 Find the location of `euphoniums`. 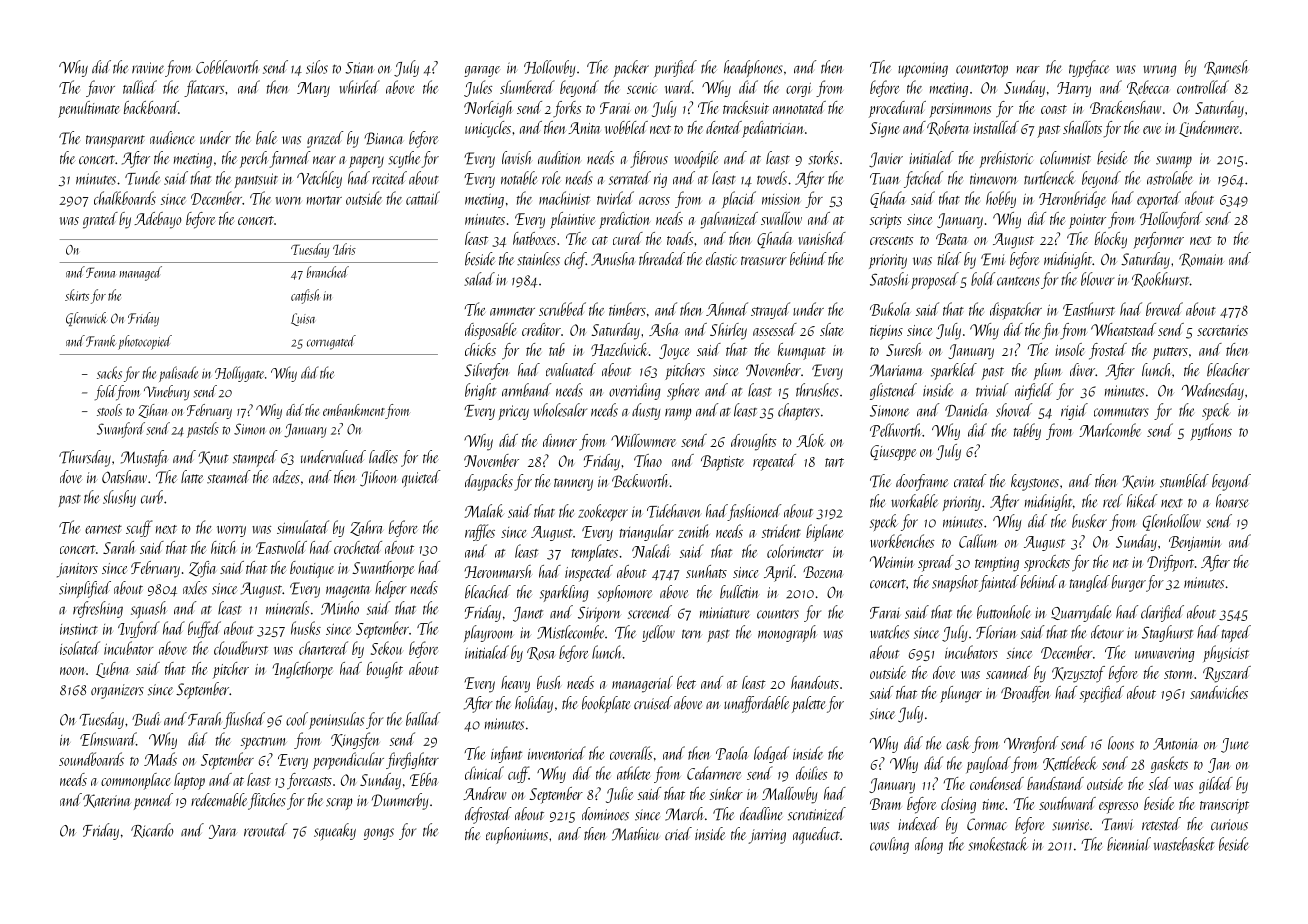

euphoniums is located at coordinates (517, 835).
